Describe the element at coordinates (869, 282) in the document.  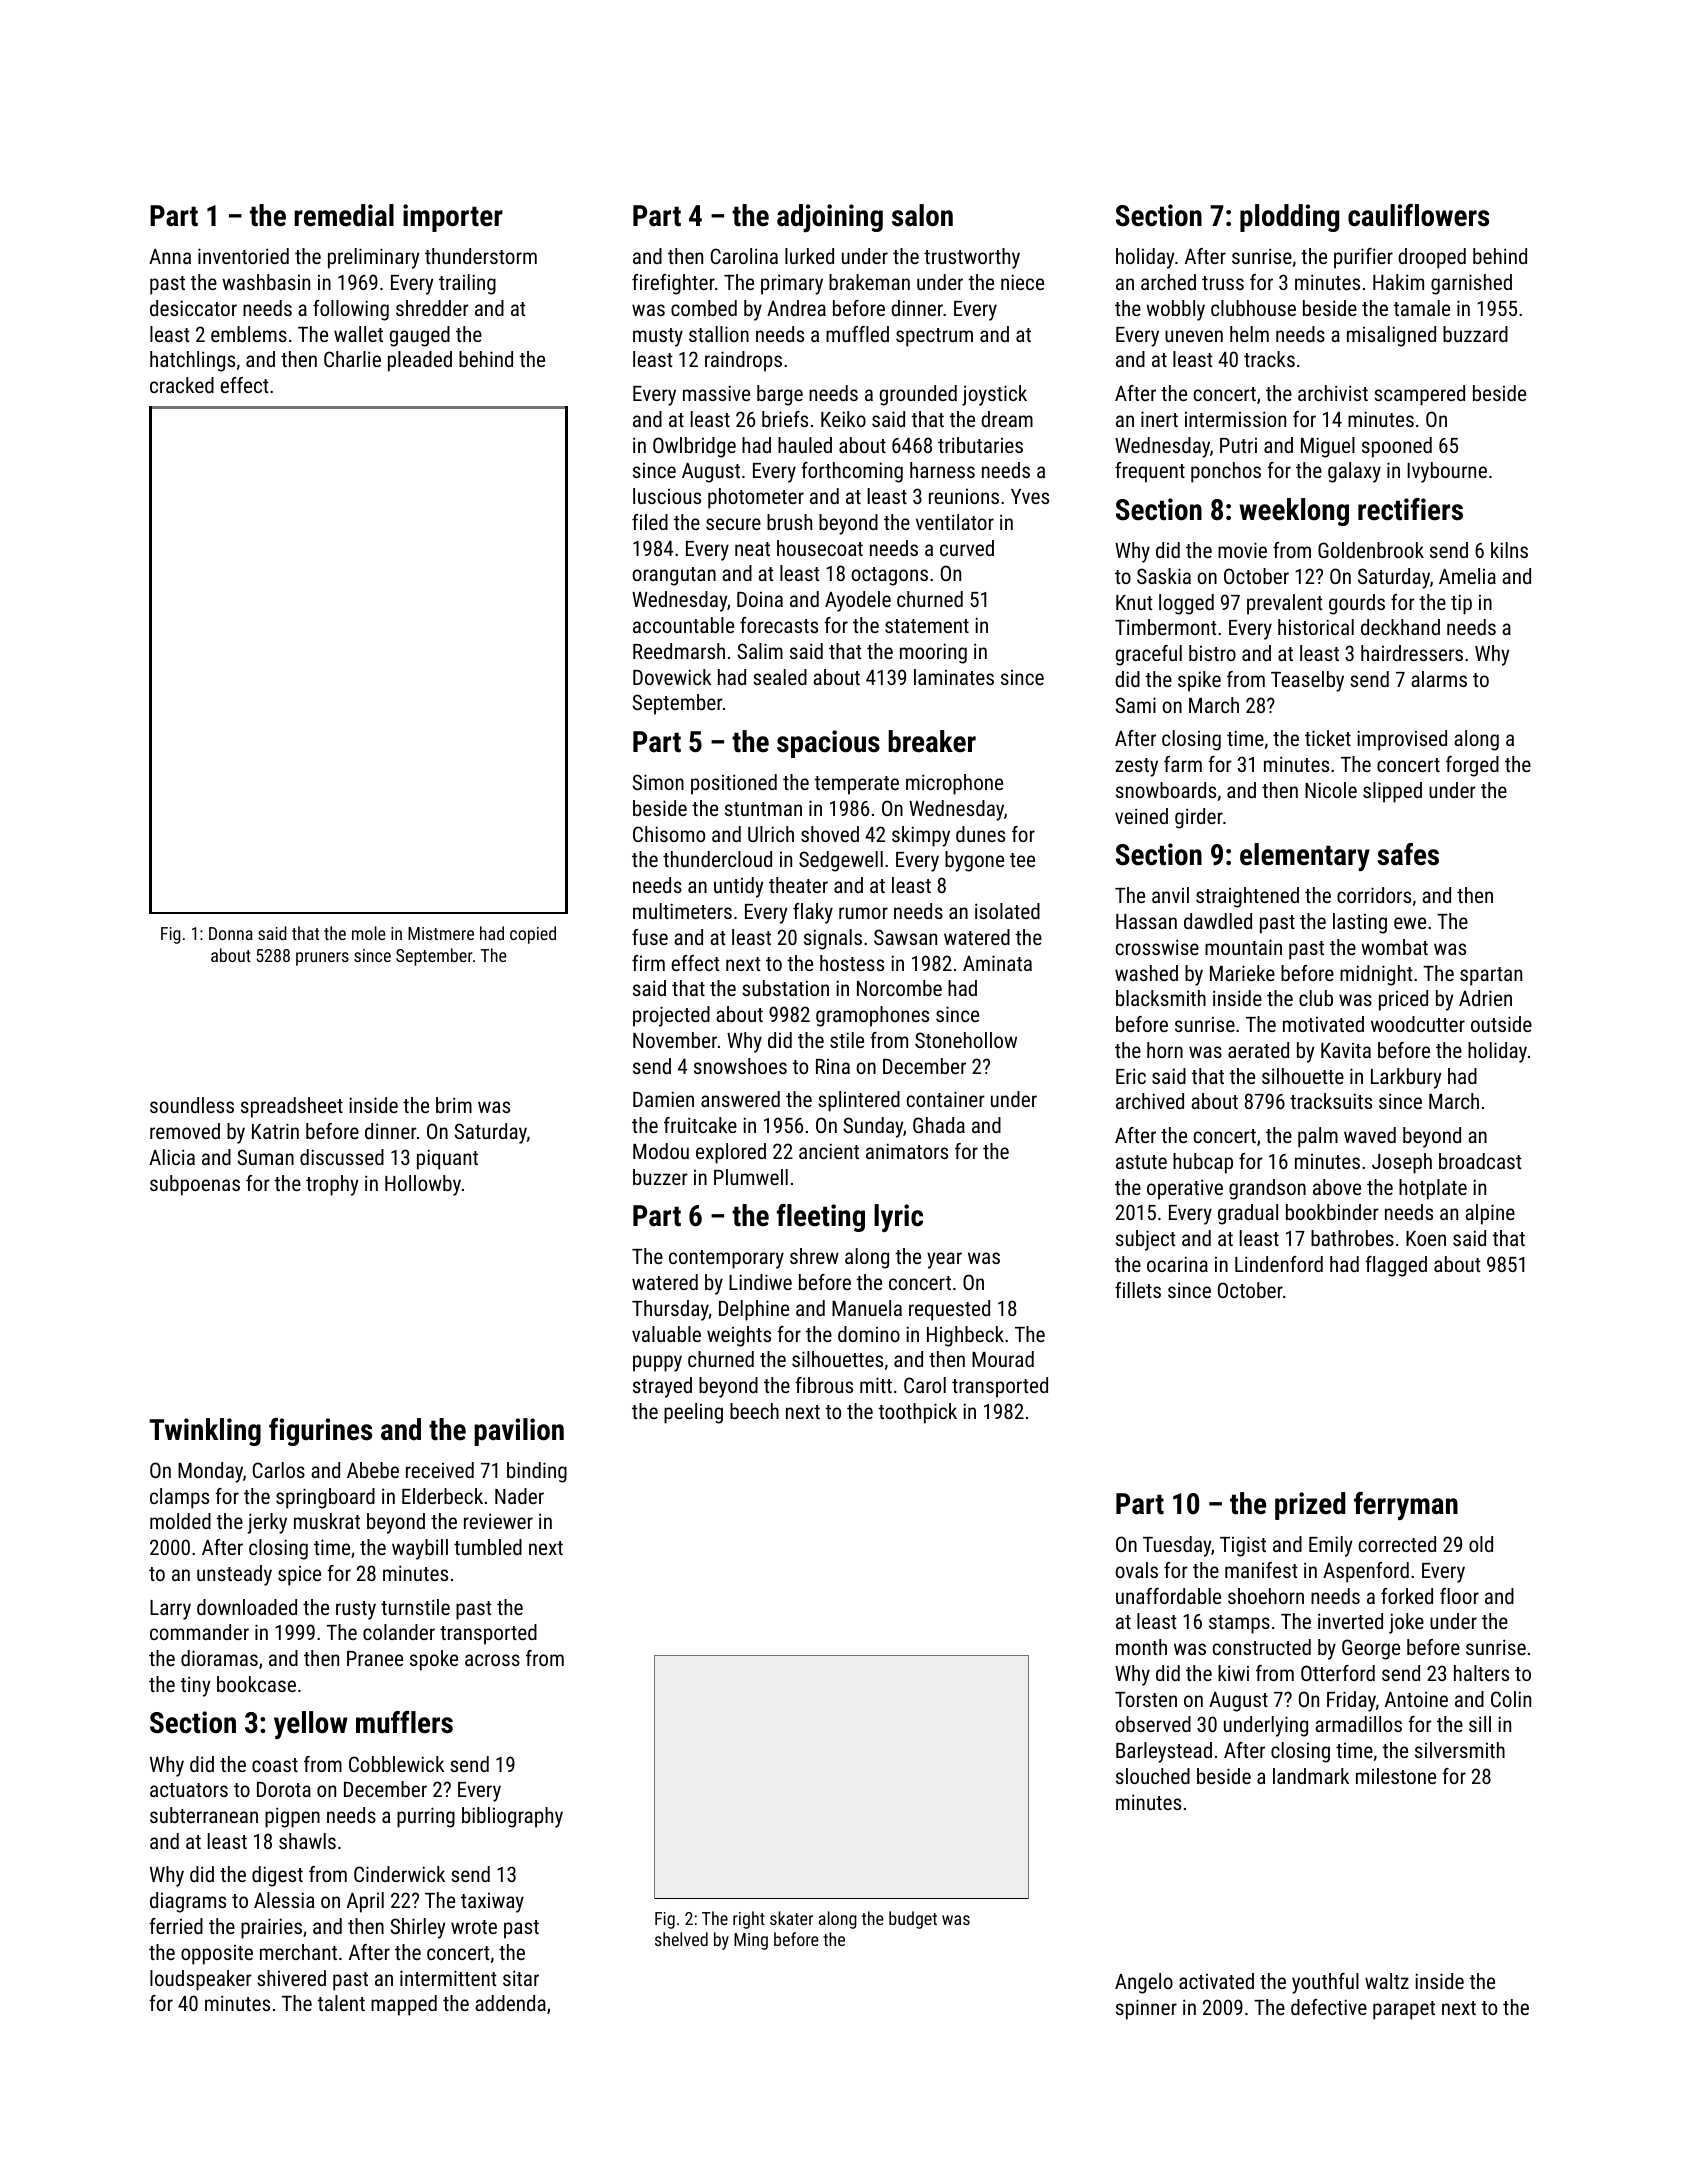
I see `brakeman` at that location.
